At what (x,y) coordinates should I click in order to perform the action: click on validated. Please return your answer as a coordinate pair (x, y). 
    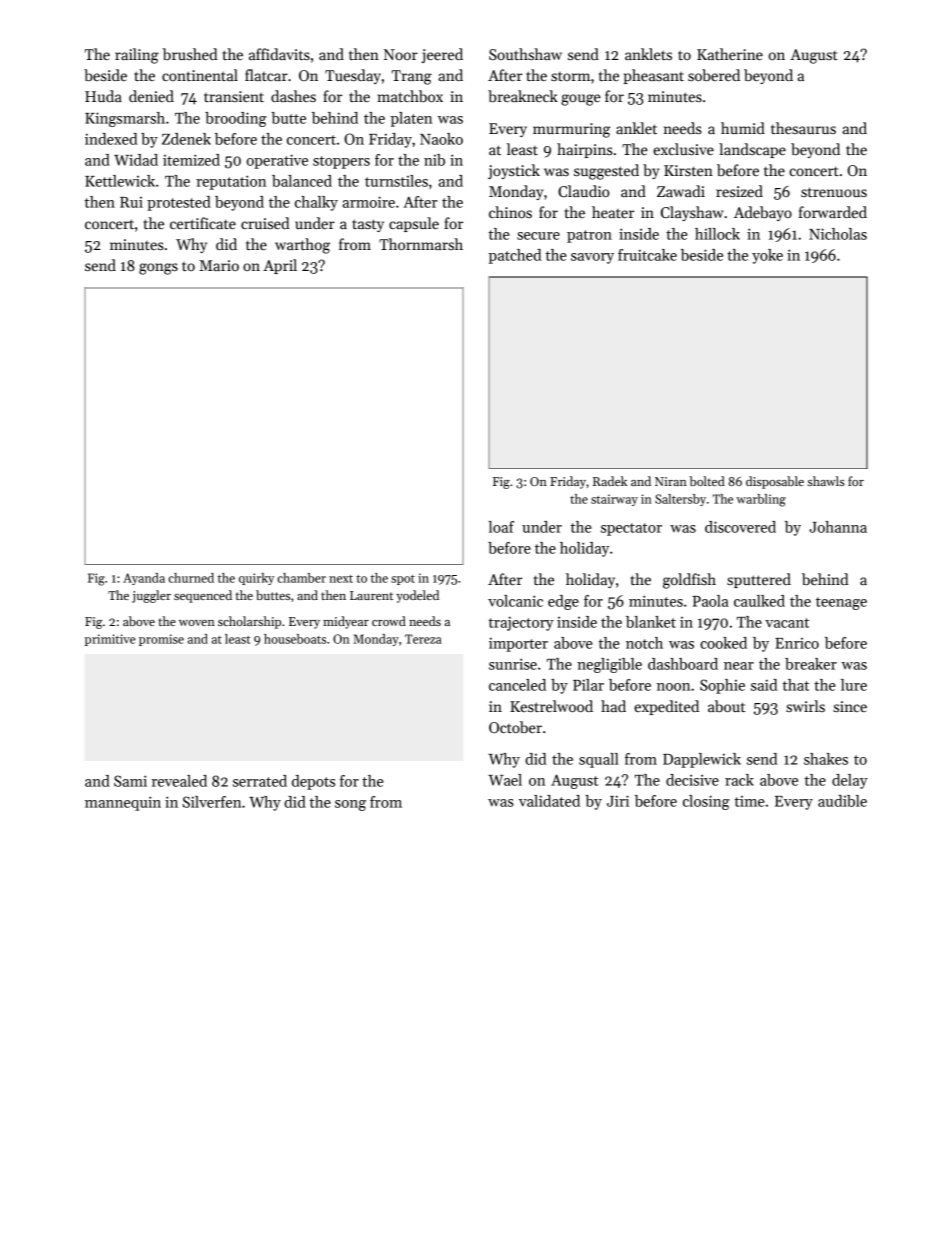
    Looking at the image, I should click on (549, 801).
